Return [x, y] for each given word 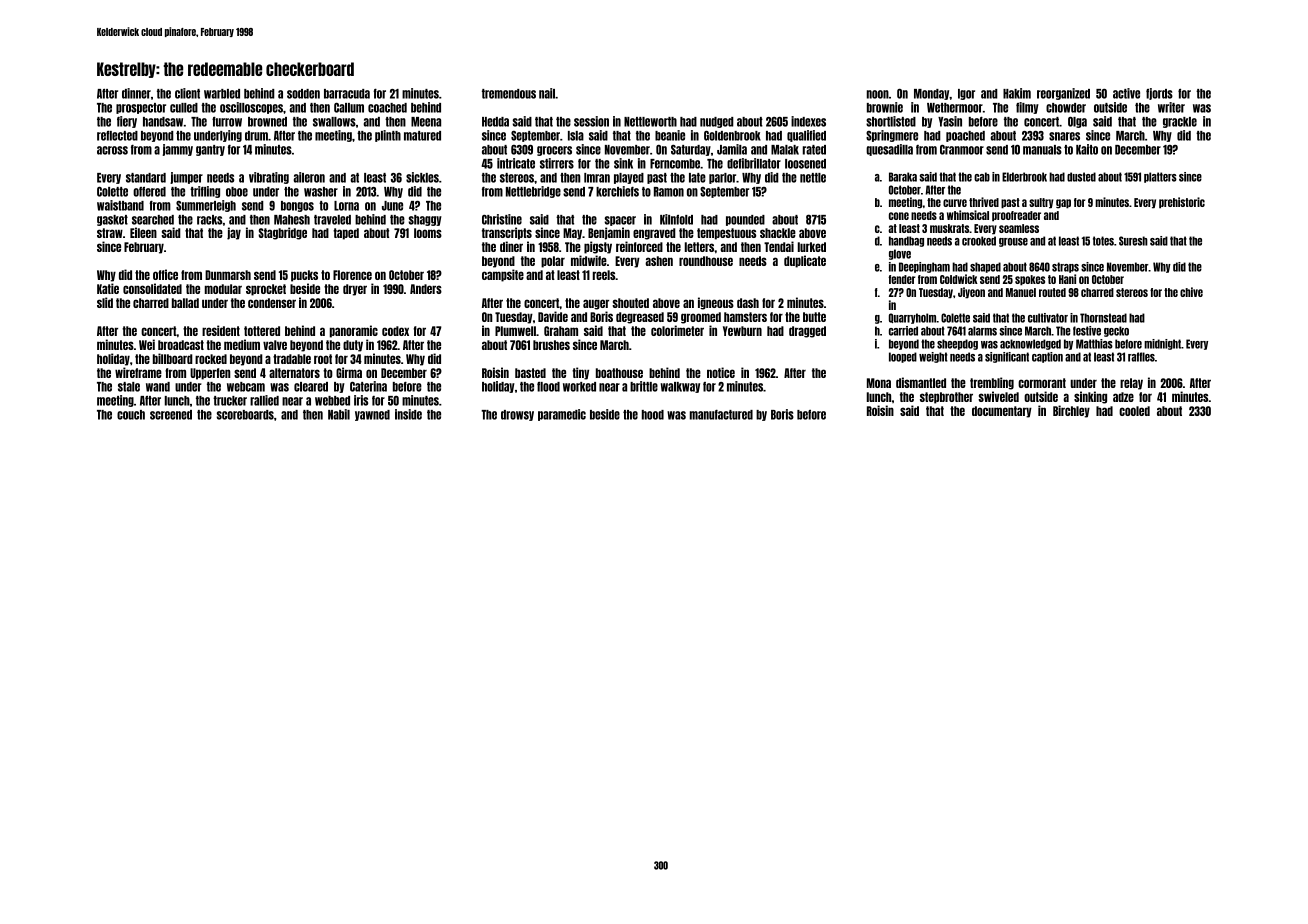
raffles [1141, 357]
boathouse [619, 373]
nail [547, 93]
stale [129, 387]
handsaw [163, 122]
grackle [1180, 122]
